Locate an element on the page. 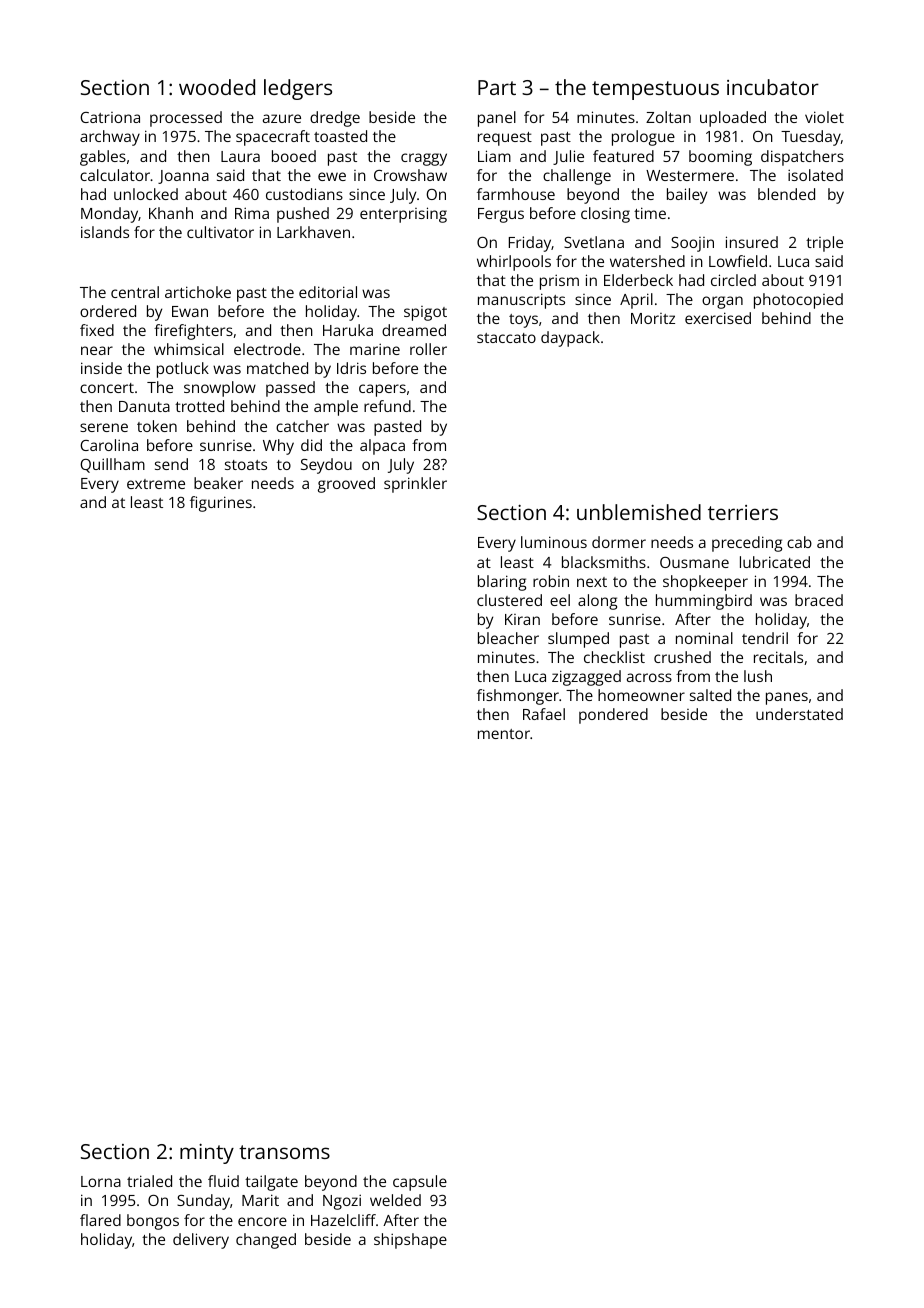  fishmonger is located at coordinates (518, 697).
